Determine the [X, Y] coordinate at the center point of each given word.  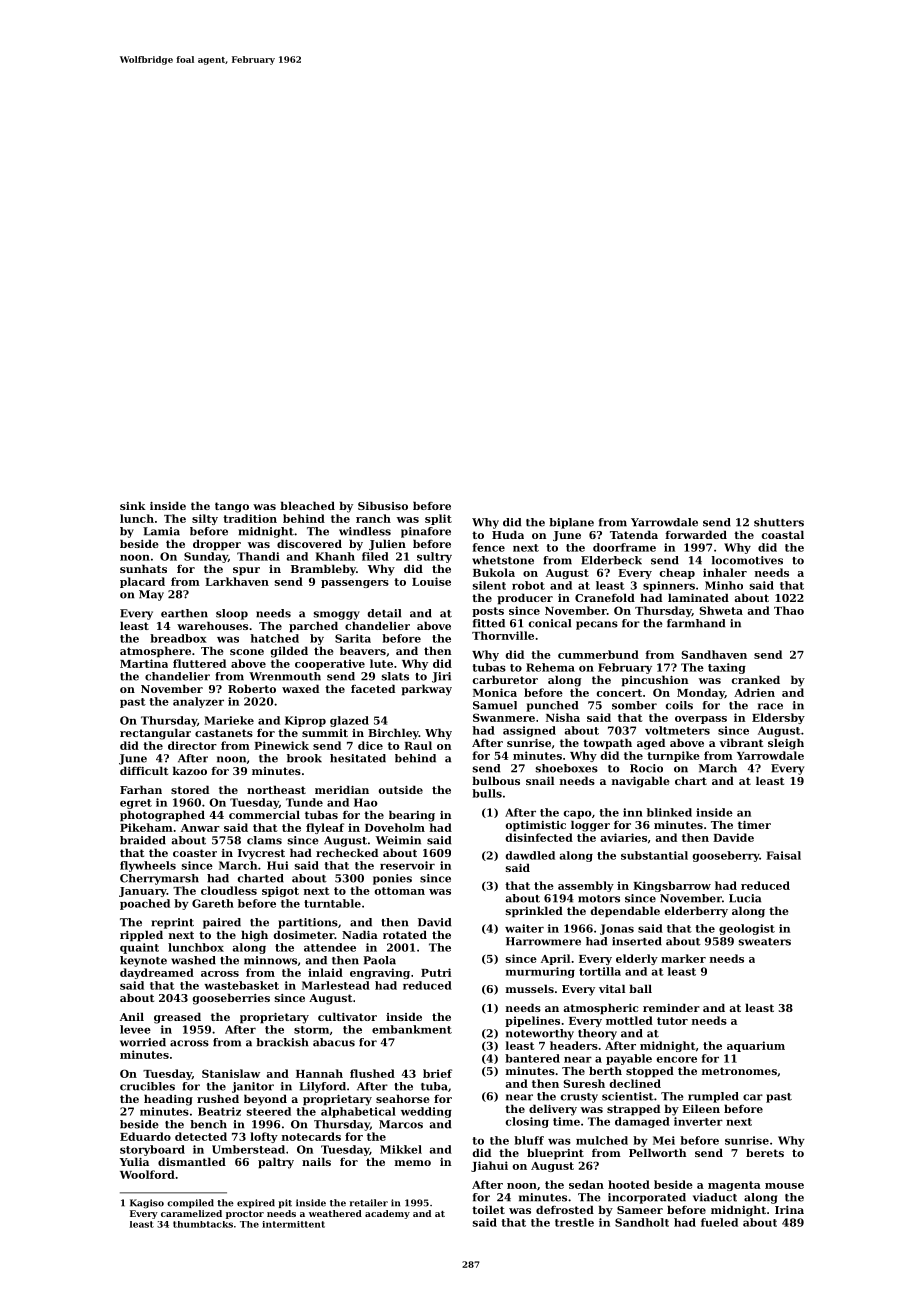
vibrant [741, 742]
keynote [143, 961]
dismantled [192, 1161]
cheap [677, 573]
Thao [789, 610]
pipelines [532, 1021]
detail [384, 613]
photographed [162, 816]
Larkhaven [237, 581]
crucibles [147, 1086]
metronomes [739, 1071]
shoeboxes [567, 768]
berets [765, 1152]
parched [313, 627]
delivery [553, 1110]
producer [525, 599]
